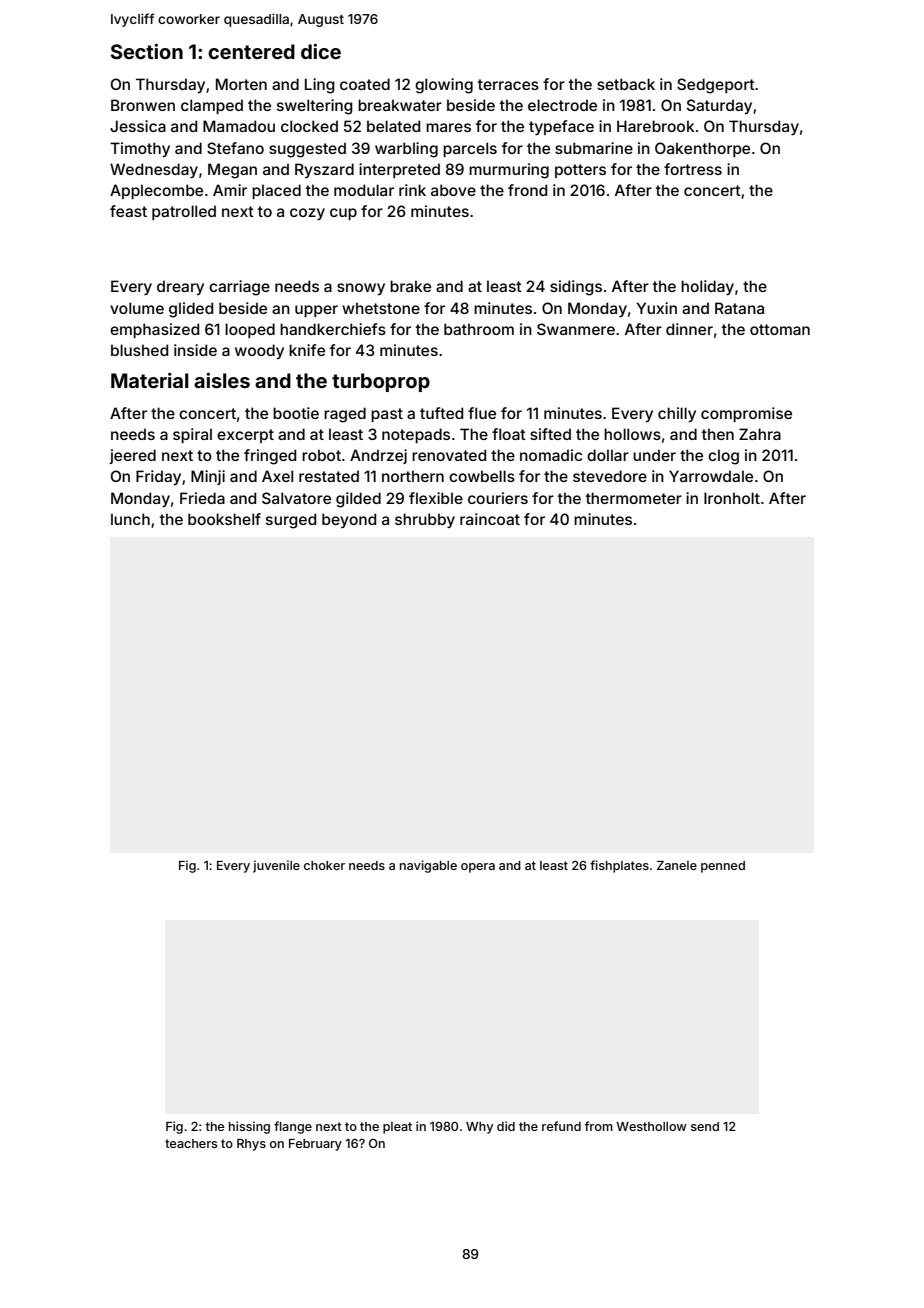  Describe the element at coordinates (632, 434) in the image. I see `hollows` at that location.
